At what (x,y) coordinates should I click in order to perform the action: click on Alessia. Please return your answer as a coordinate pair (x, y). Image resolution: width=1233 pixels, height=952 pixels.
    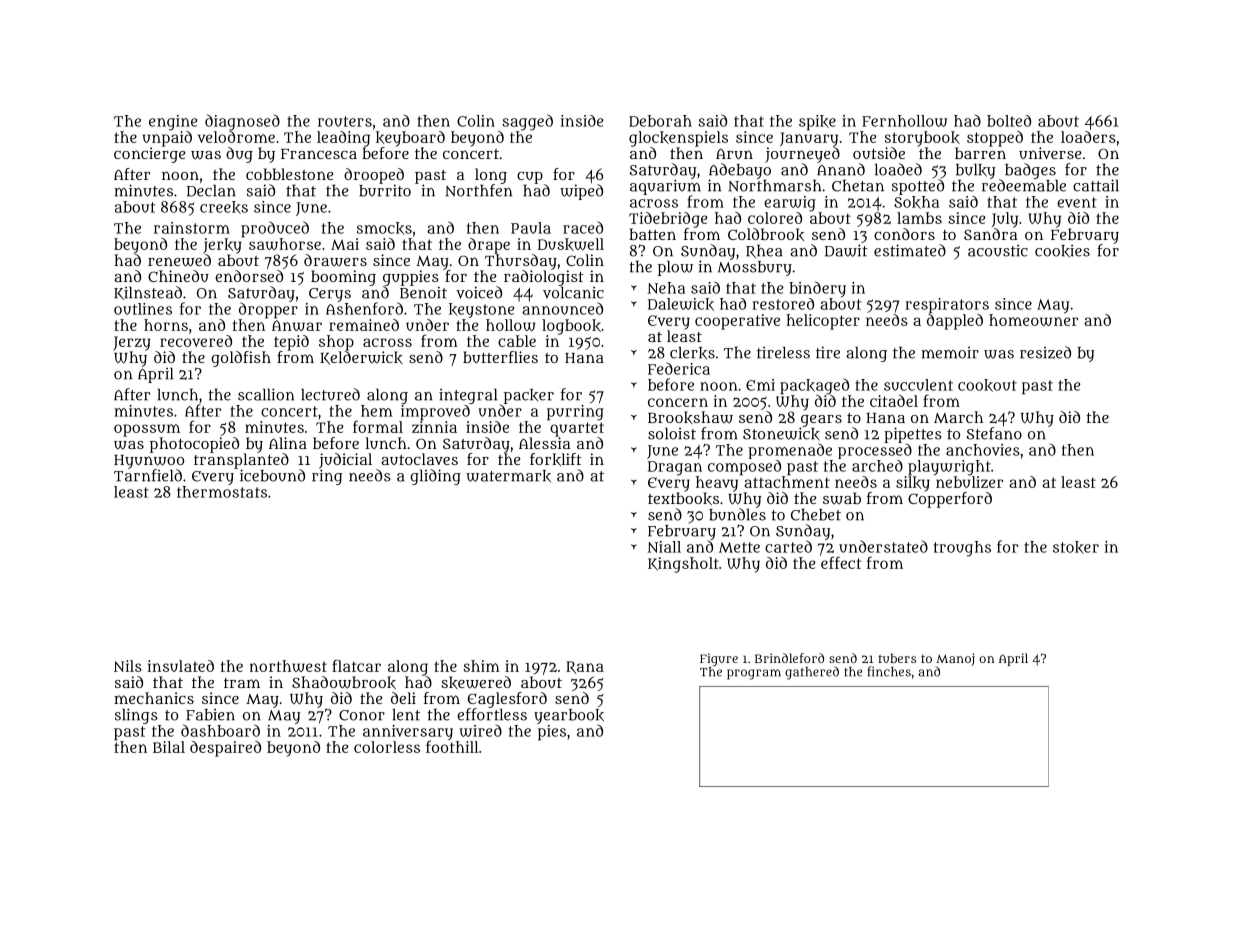
    Looking at the image, I should click on (544, 443).
